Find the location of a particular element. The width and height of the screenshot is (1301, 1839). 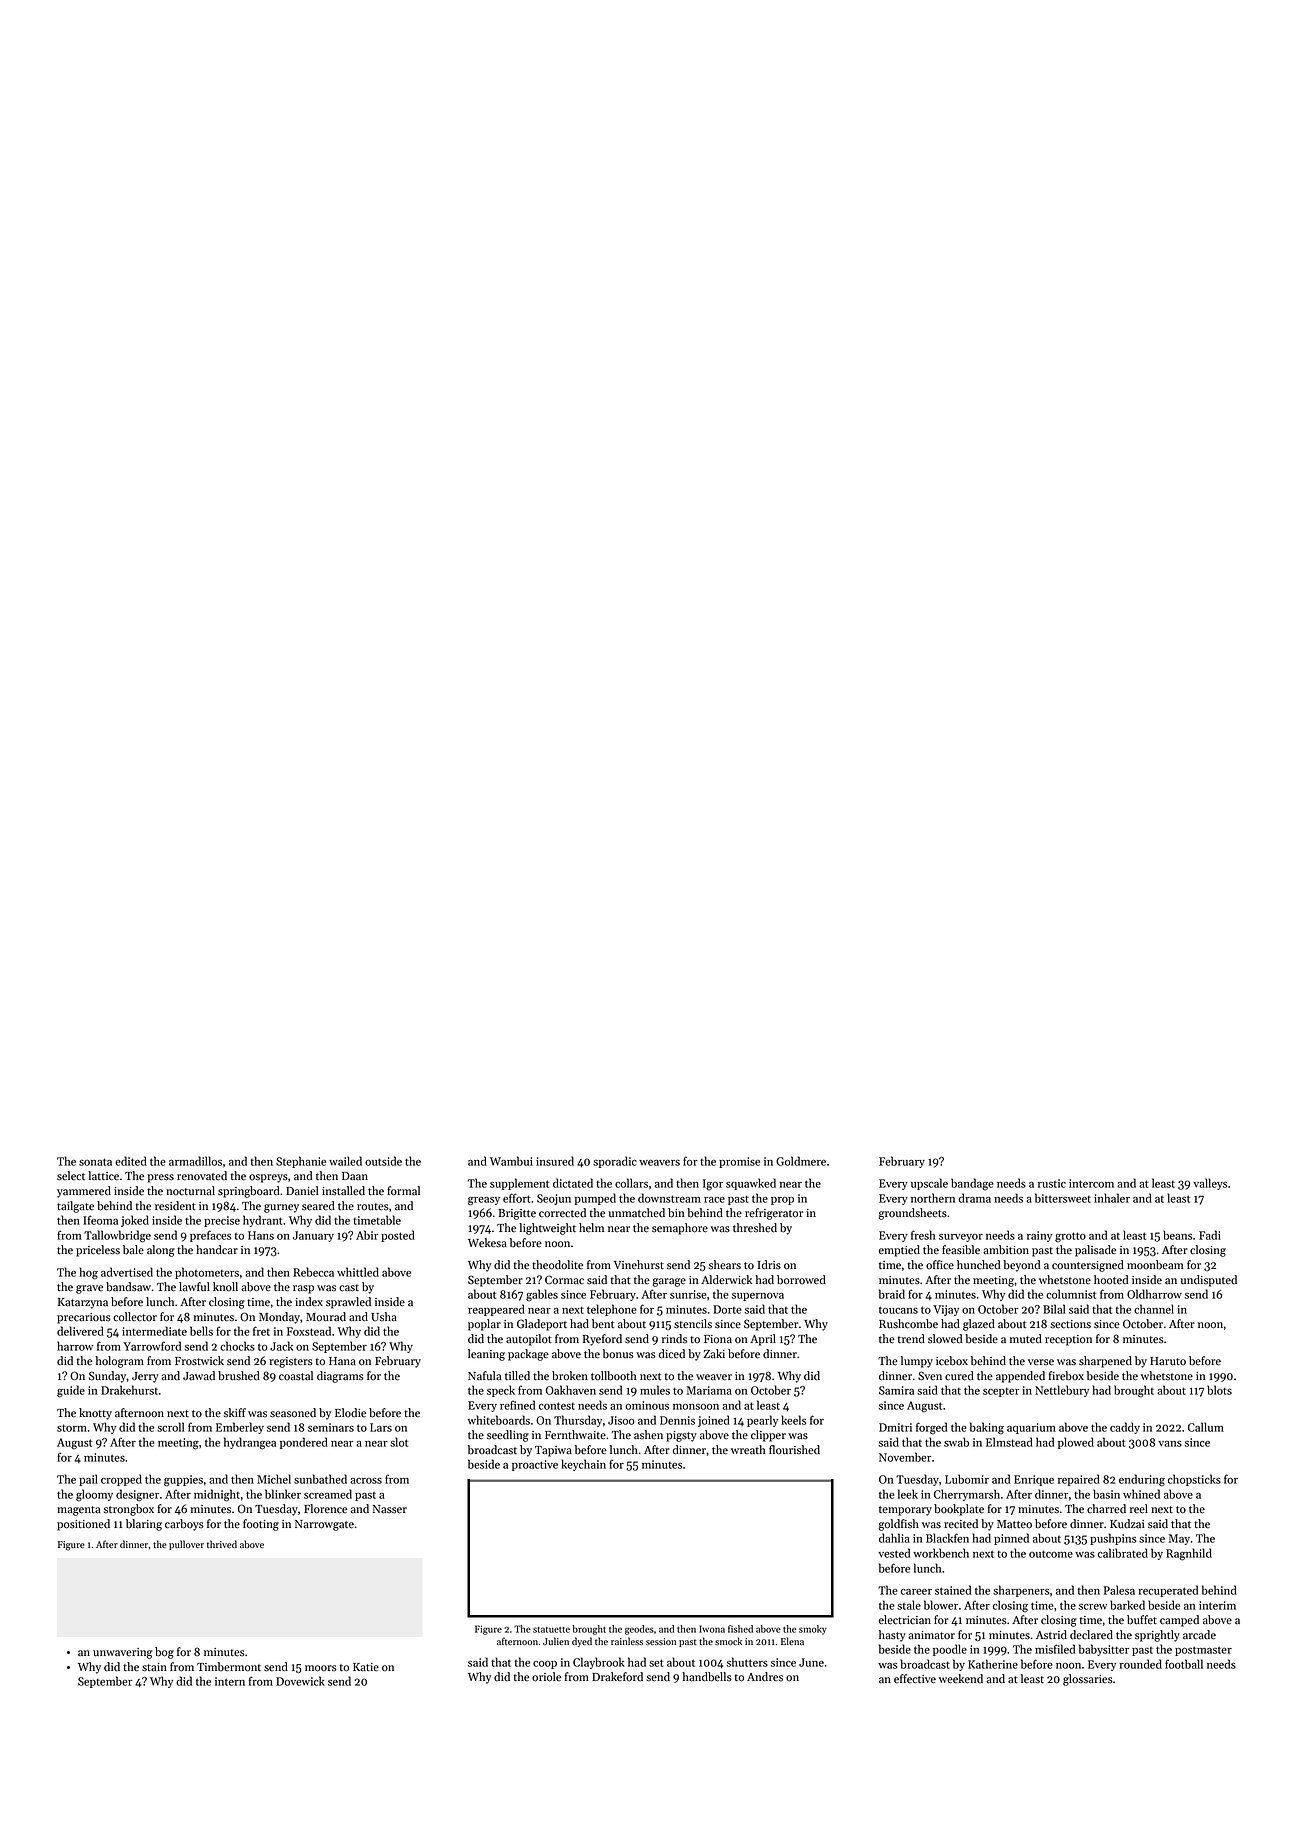

cropped is located at coordinates (121, 1480).
